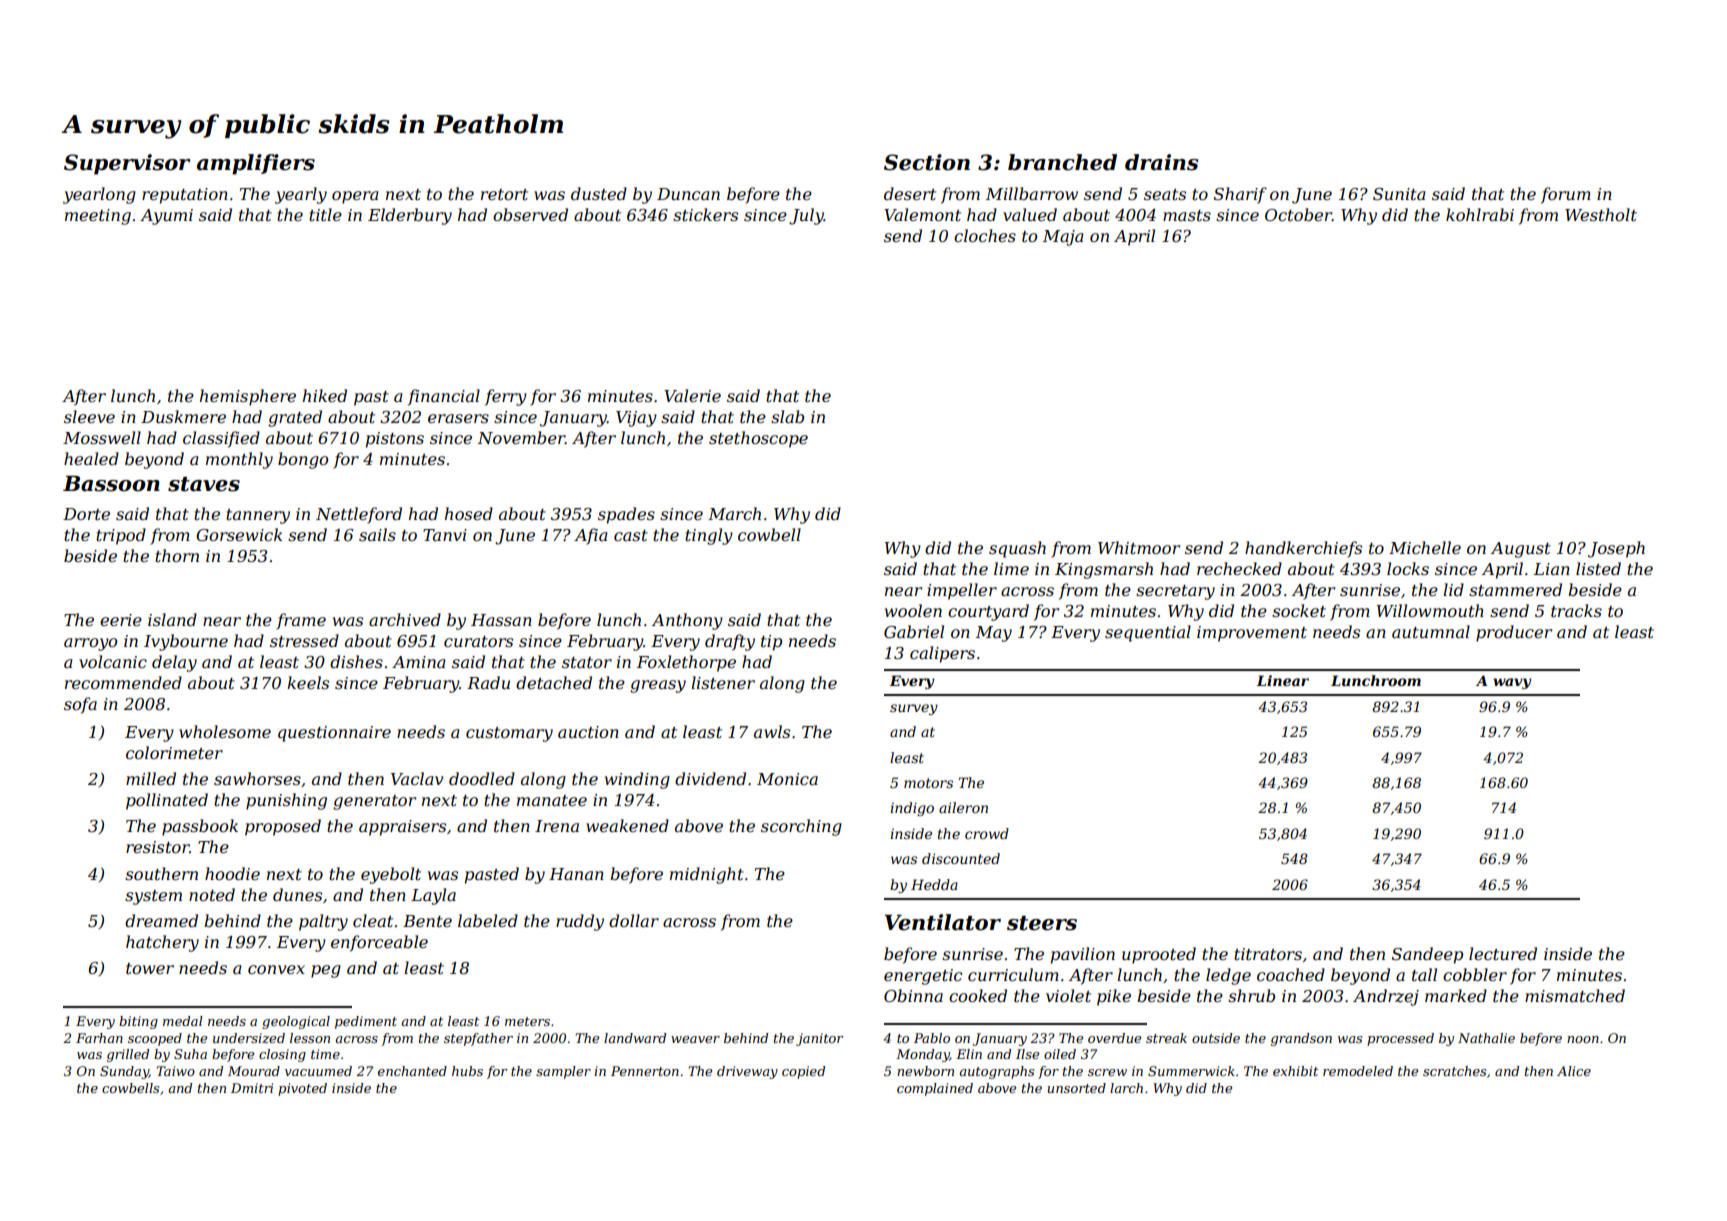 This page has width=1727, height=1221. I want to click on weakened, so click(627, 825).
